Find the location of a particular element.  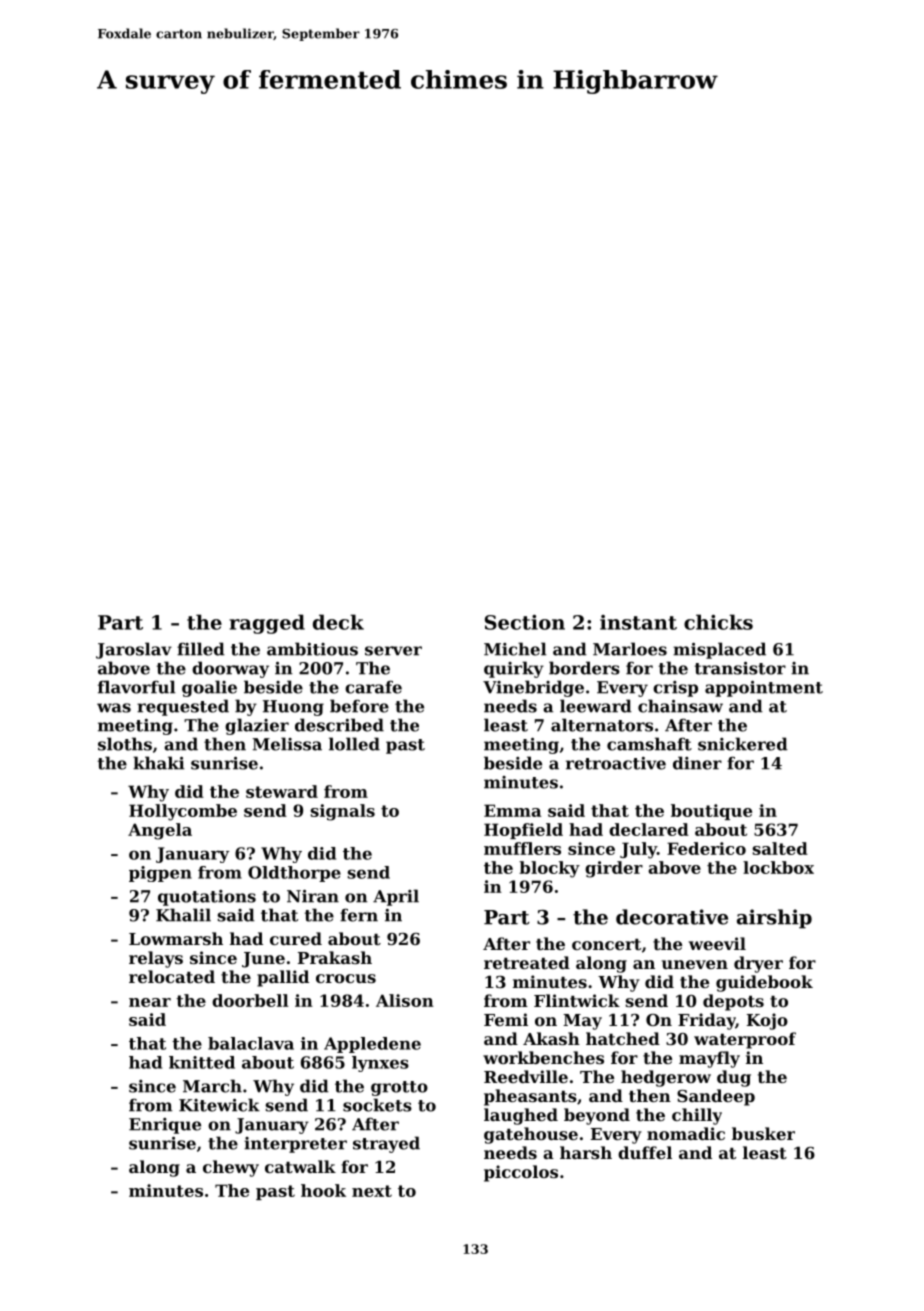

retroactive is located at coordinates (616, 763).
